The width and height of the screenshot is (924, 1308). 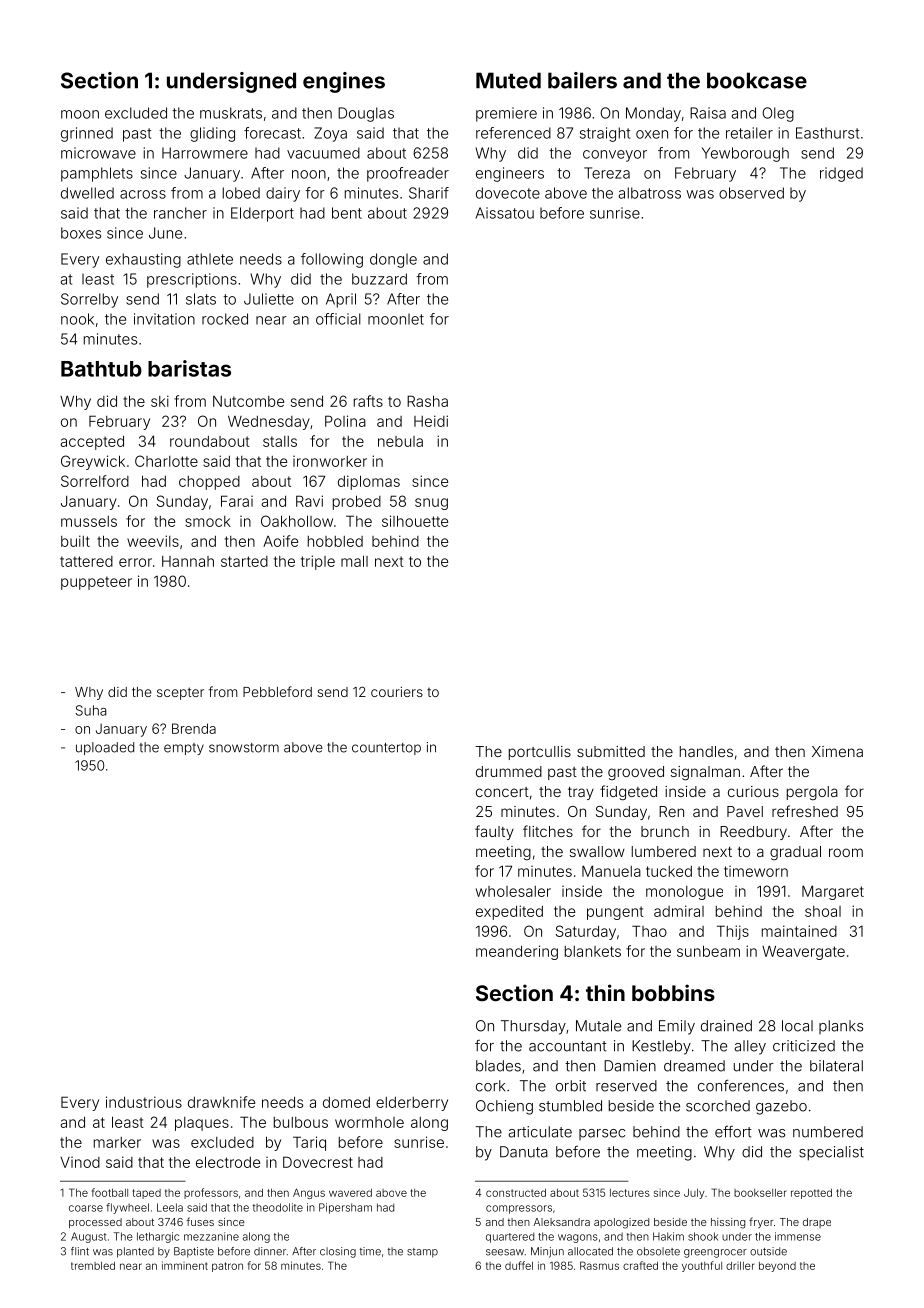 What do you see at coordinates (335, 541) in the screenshot?
I see `hobbled` at bounding box center [335, 541].
